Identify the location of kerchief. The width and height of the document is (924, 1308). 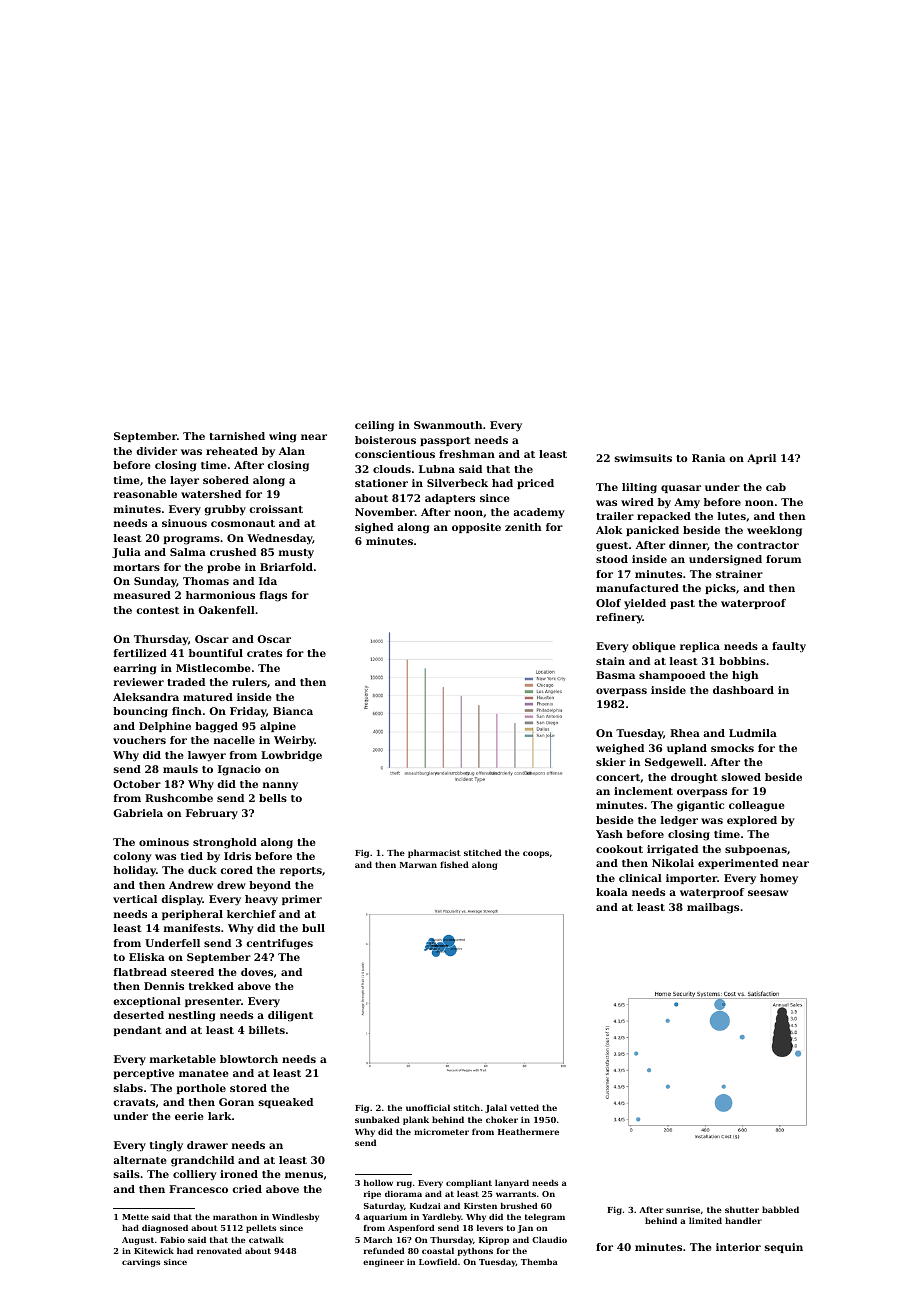
(251, 914).
